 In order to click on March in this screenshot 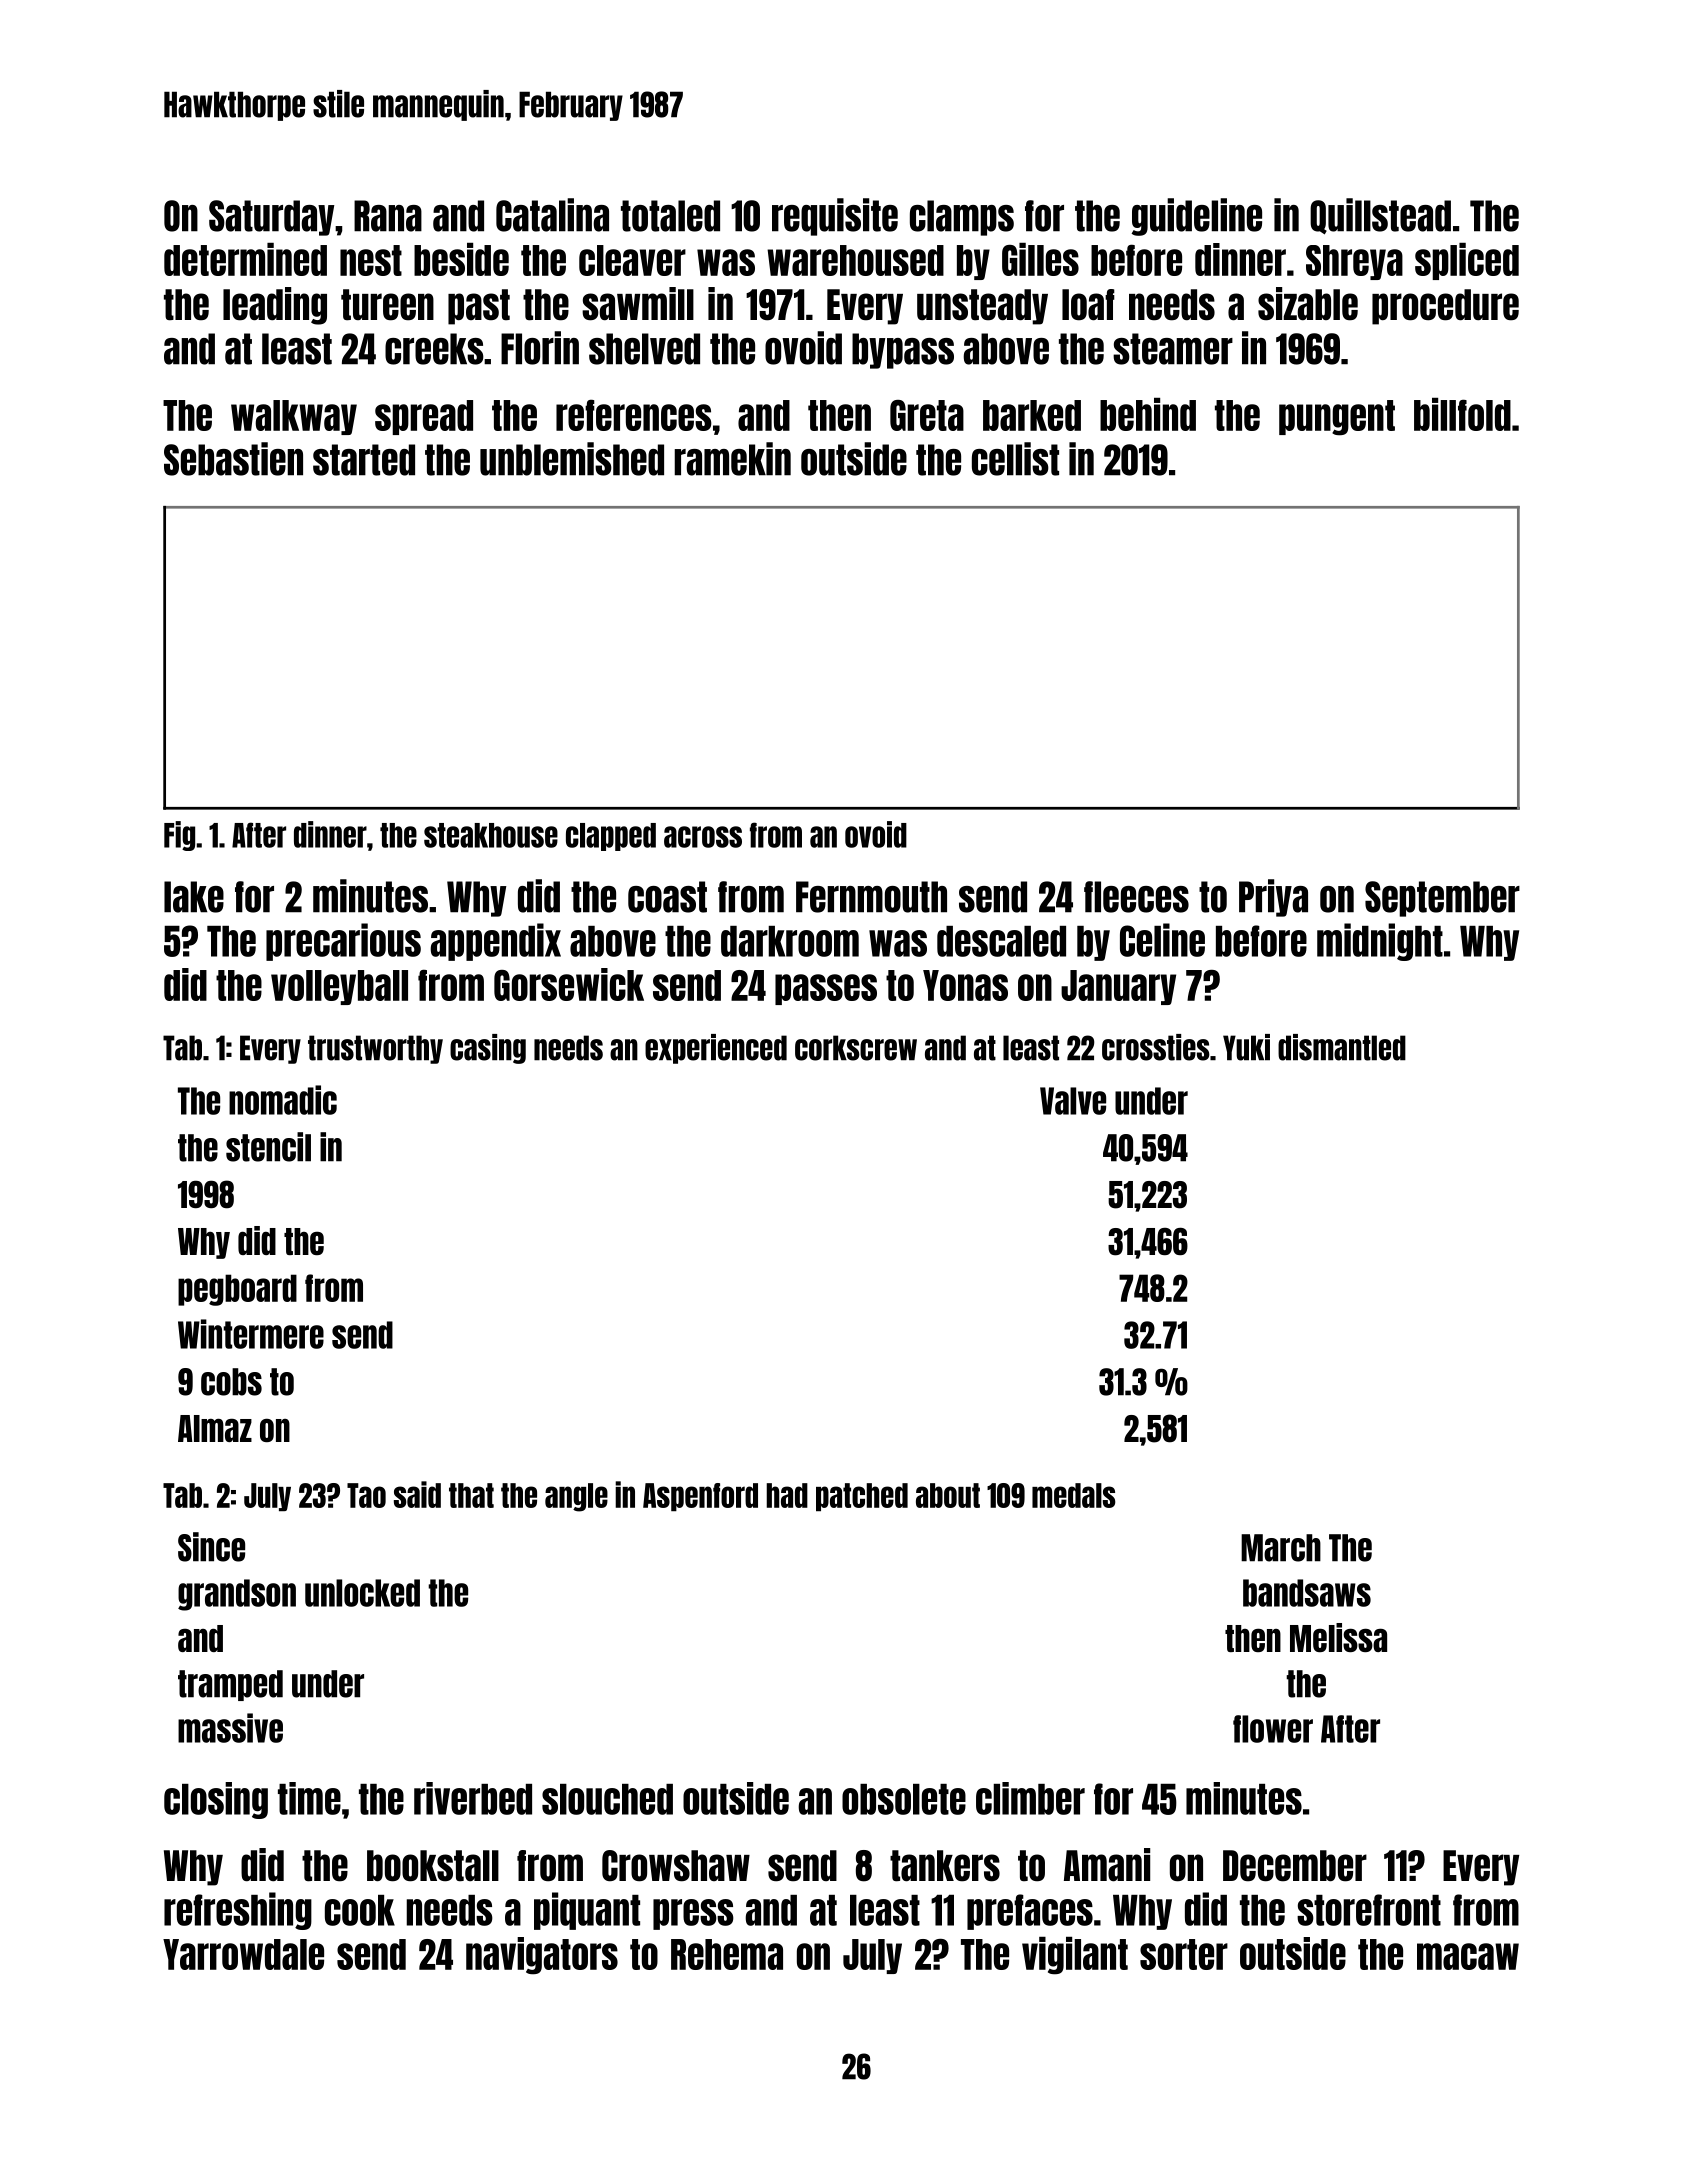, I will do `click(1281, 1548)`.
